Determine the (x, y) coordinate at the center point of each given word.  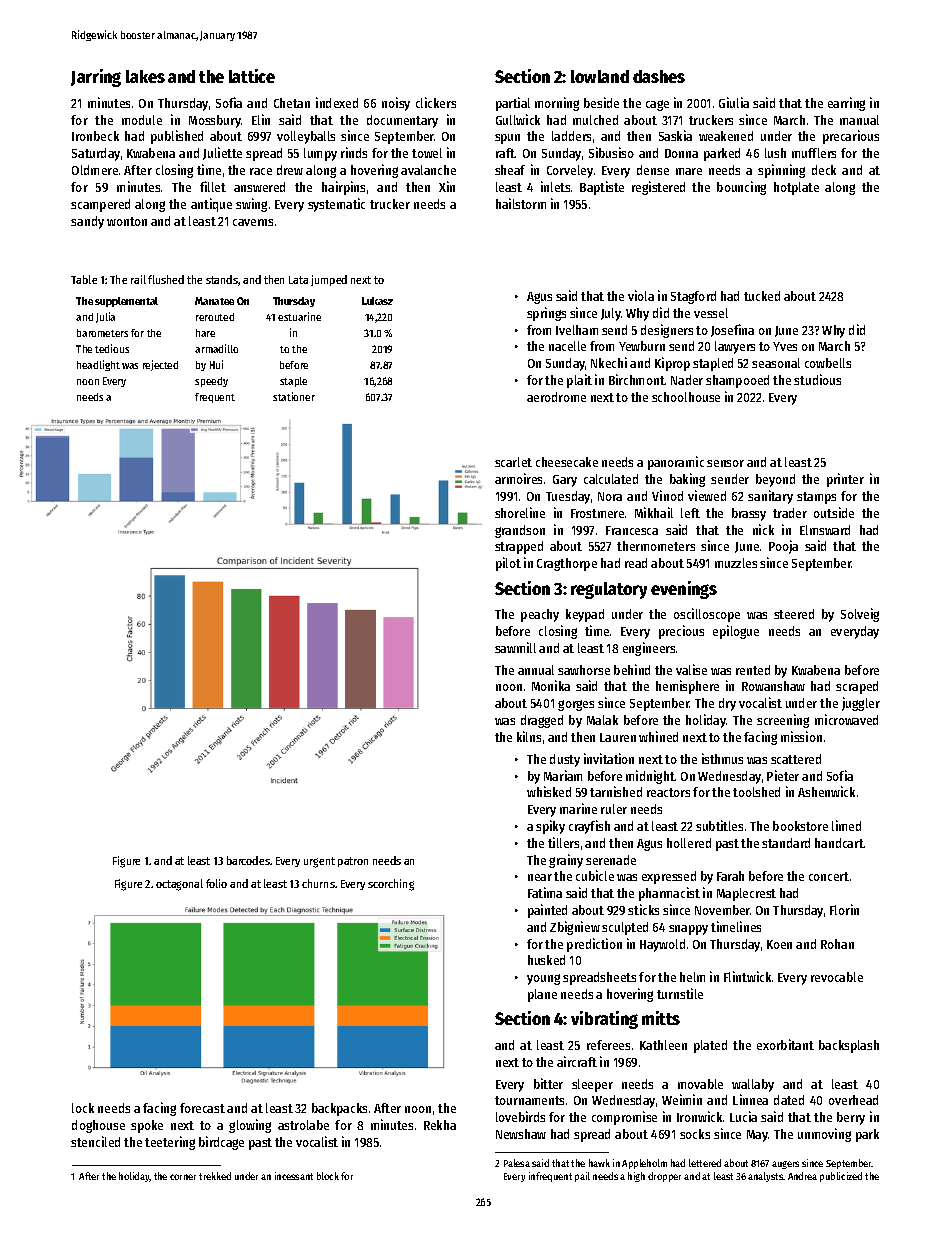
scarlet (513, 462)
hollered (689, 843)
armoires (518, 478)
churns (318, 883)
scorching (391, 885)
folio (216, 883)
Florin (844, 909)
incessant (294, 1176)
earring (846, 104)
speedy (211, 382)
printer (845, 480)
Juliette (222, 153)
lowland (600, 76)
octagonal (179, 885)
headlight (98, 365)
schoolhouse (686, 397)
